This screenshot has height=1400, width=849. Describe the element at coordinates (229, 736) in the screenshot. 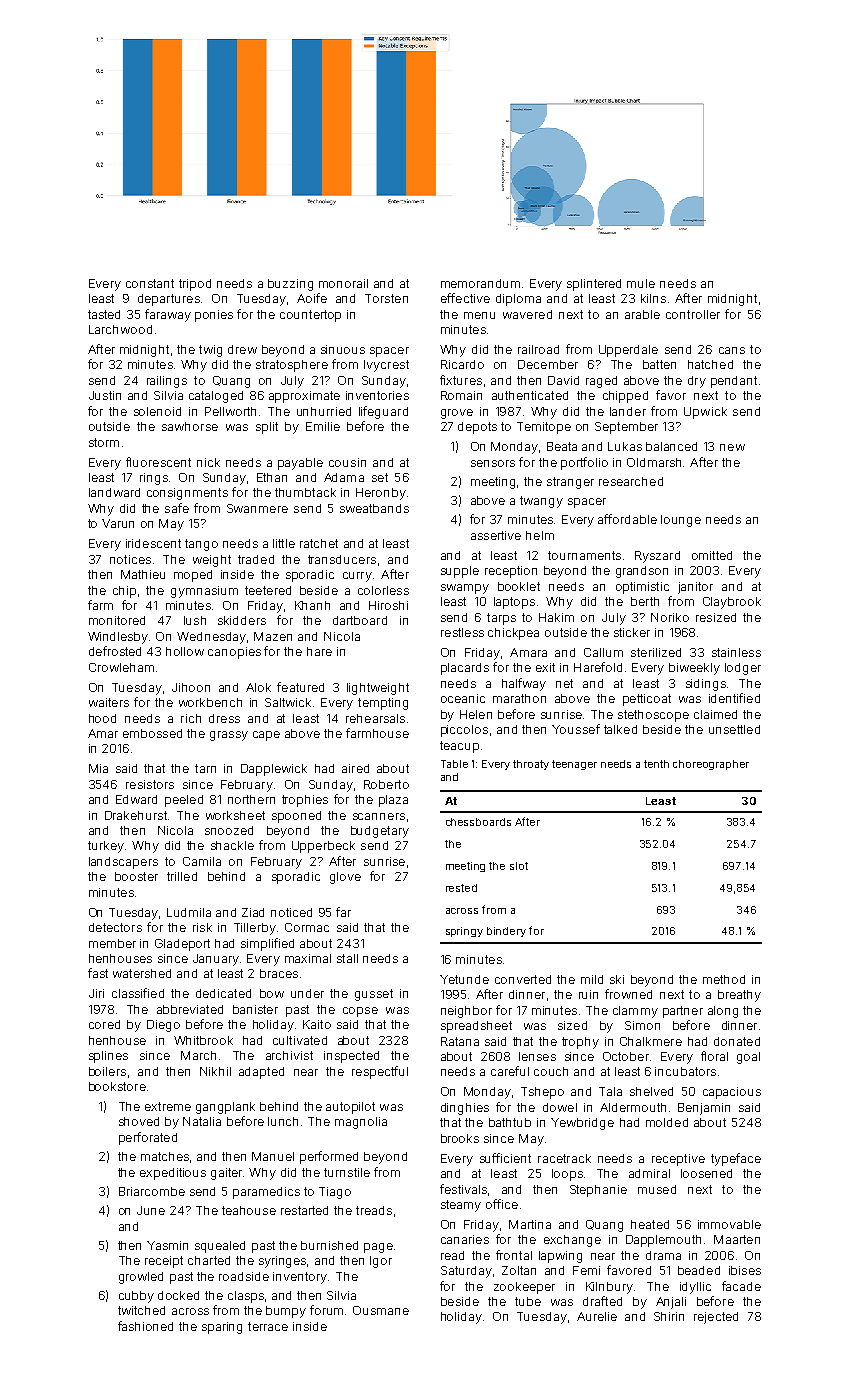

I see `grassy` at that location.
